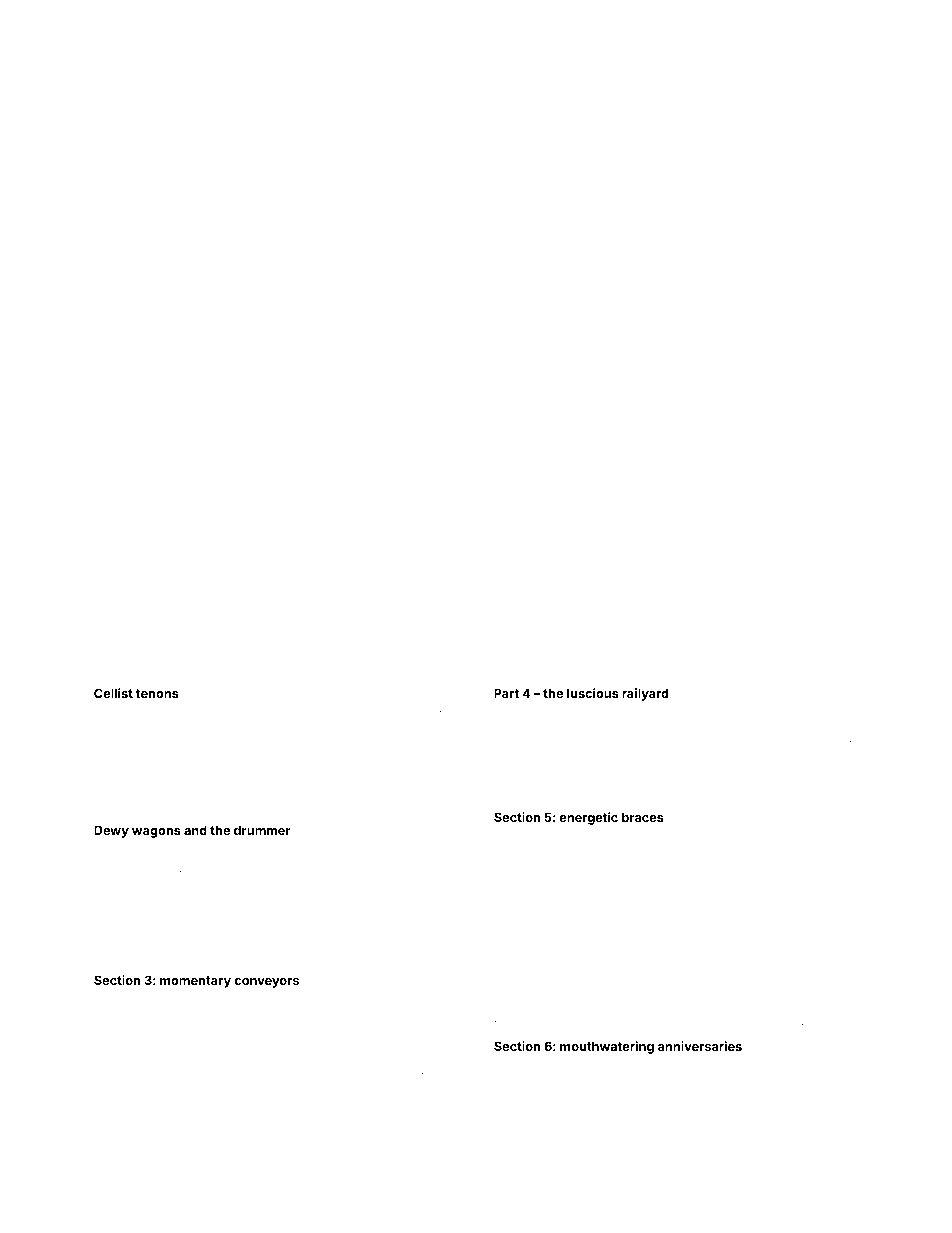  What do you see at coordinates (162, 1133) in the screenshot?
I see `ukuleles` at bounding box center [162, 1133].
